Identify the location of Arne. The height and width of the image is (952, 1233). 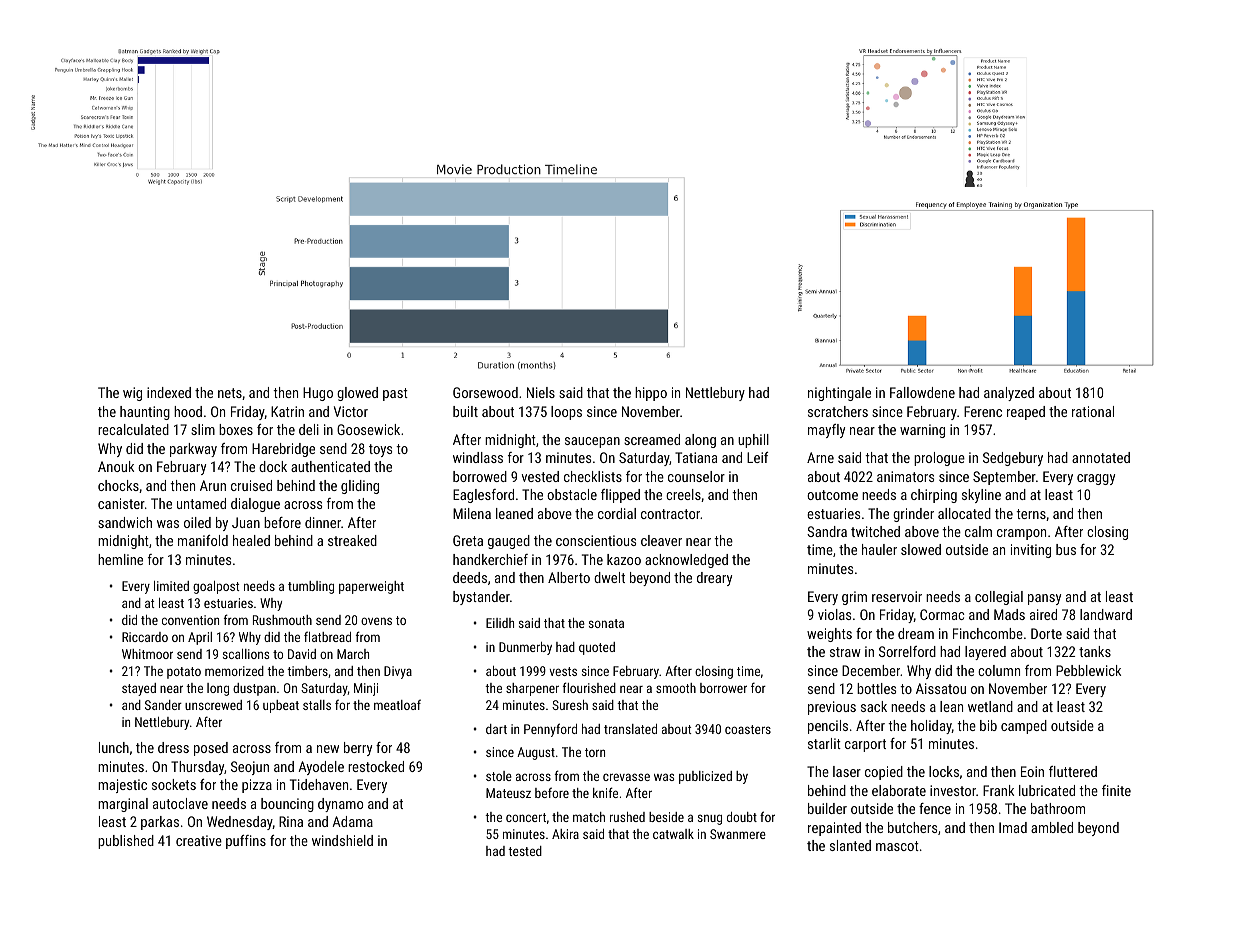
(820, 457).
